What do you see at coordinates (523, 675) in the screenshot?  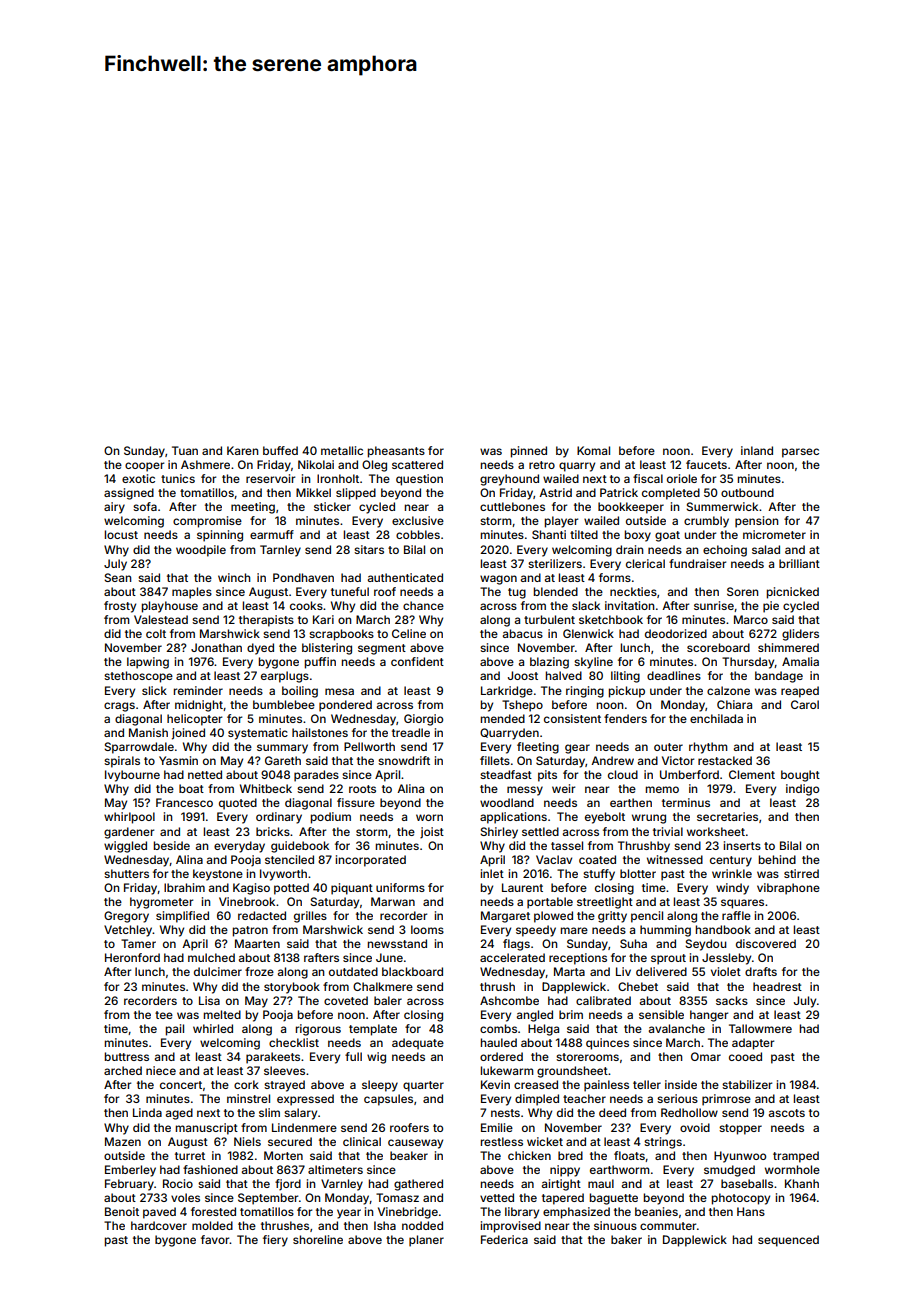 I see `Joost` at bounding box center [523, 675].
